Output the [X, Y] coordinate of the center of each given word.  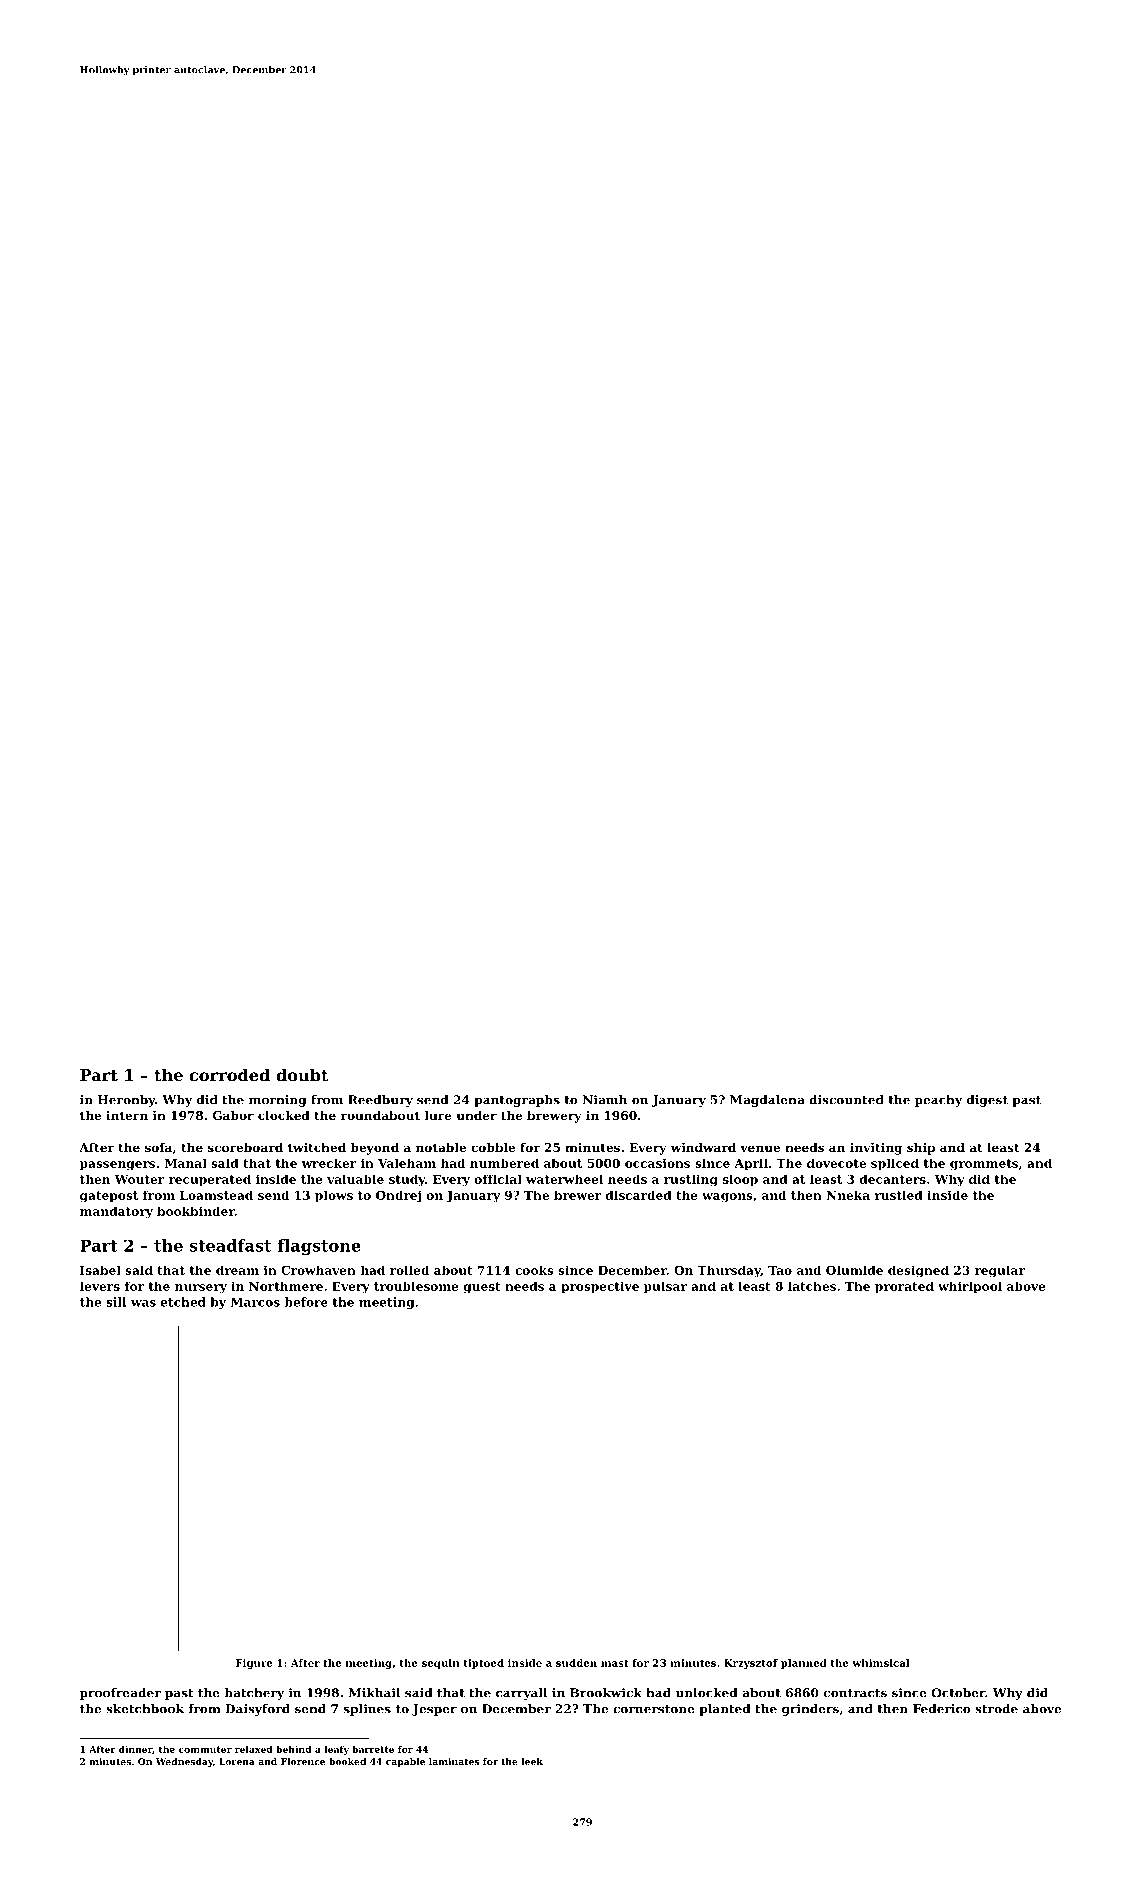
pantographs [517, 1101]
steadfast [230, 1245]
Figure [254, 1664]
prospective [600, 1287]
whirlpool [970, 1287]
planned [804, 1664]
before [306, 1302]
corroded [229, 1074]
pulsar [665, 1287]
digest [987, 1101]
